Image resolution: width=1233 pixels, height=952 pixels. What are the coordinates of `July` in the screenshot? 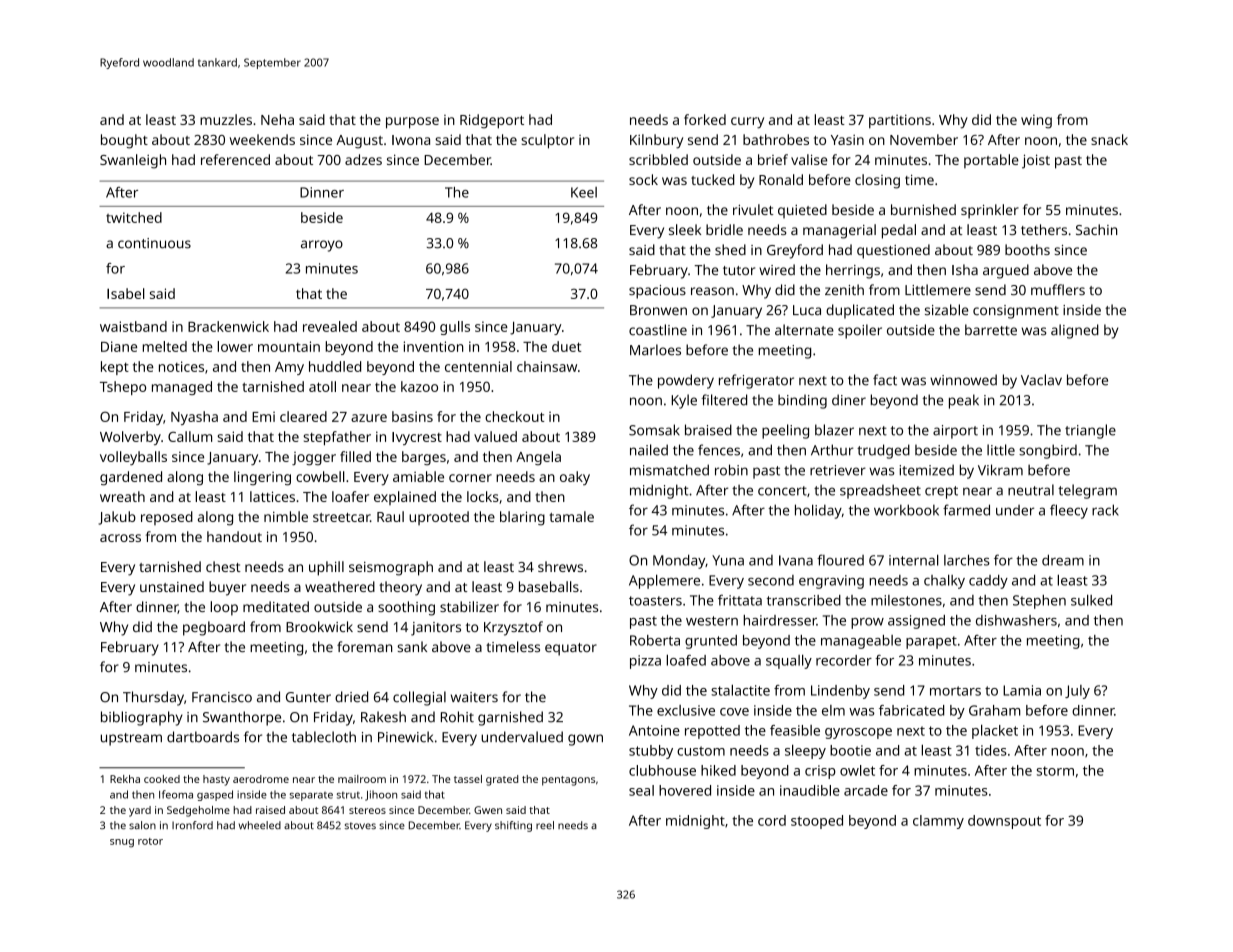 It's located at (1077, 692).
